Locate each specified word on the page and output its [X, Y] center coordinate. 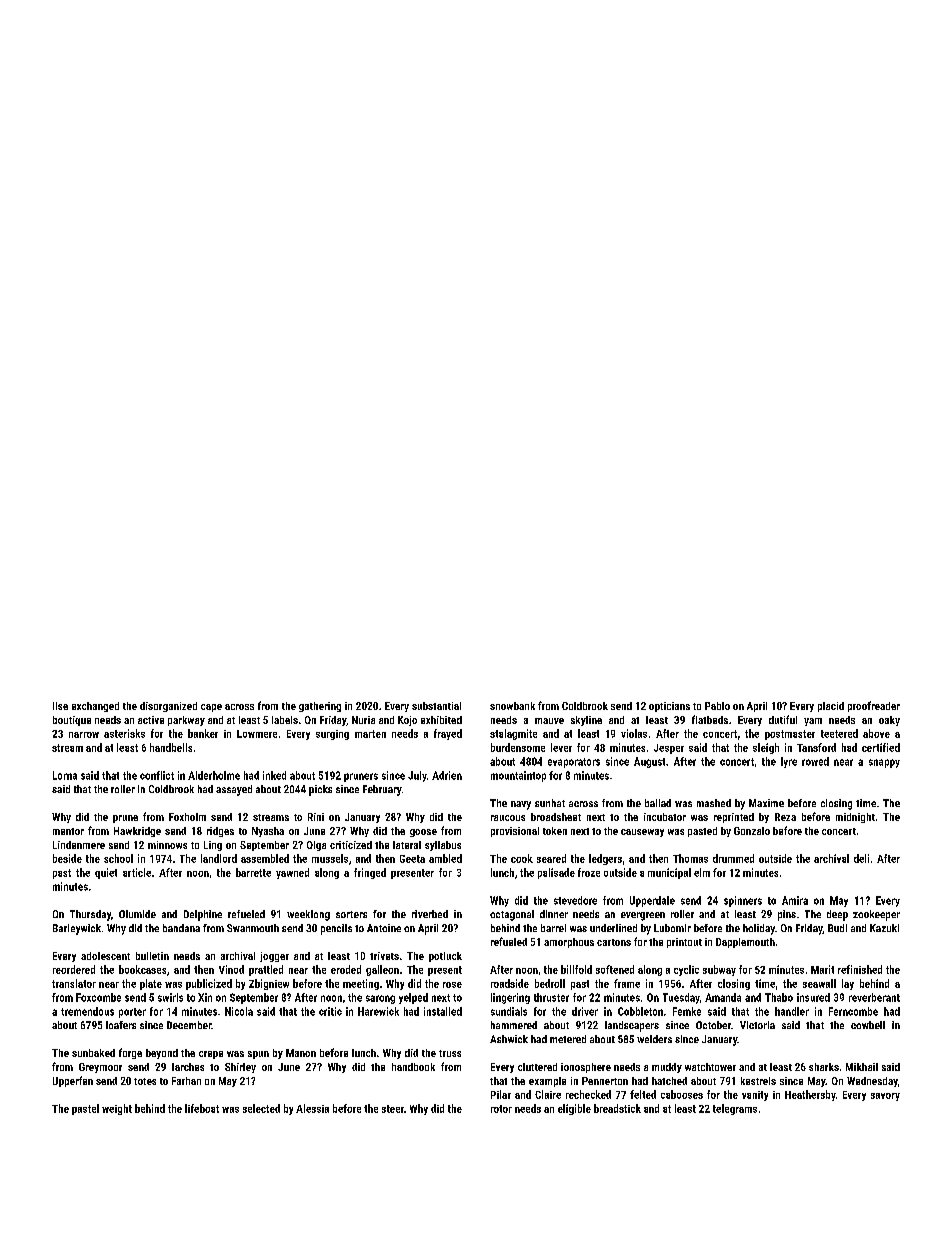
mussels [330, 858]
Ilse [60, 706]
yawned [292, 873]
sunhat [550, 803]
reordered [74, 969]
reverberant [874, 997]
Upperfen [73, 1081]
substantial [436, 706]
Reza [785, 817]
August [649, 762]
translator [74, 983]
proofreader [874, 706]
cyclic [686, 970]
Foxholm [187, 817]
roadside [510, 983]
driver [585, 1011]
